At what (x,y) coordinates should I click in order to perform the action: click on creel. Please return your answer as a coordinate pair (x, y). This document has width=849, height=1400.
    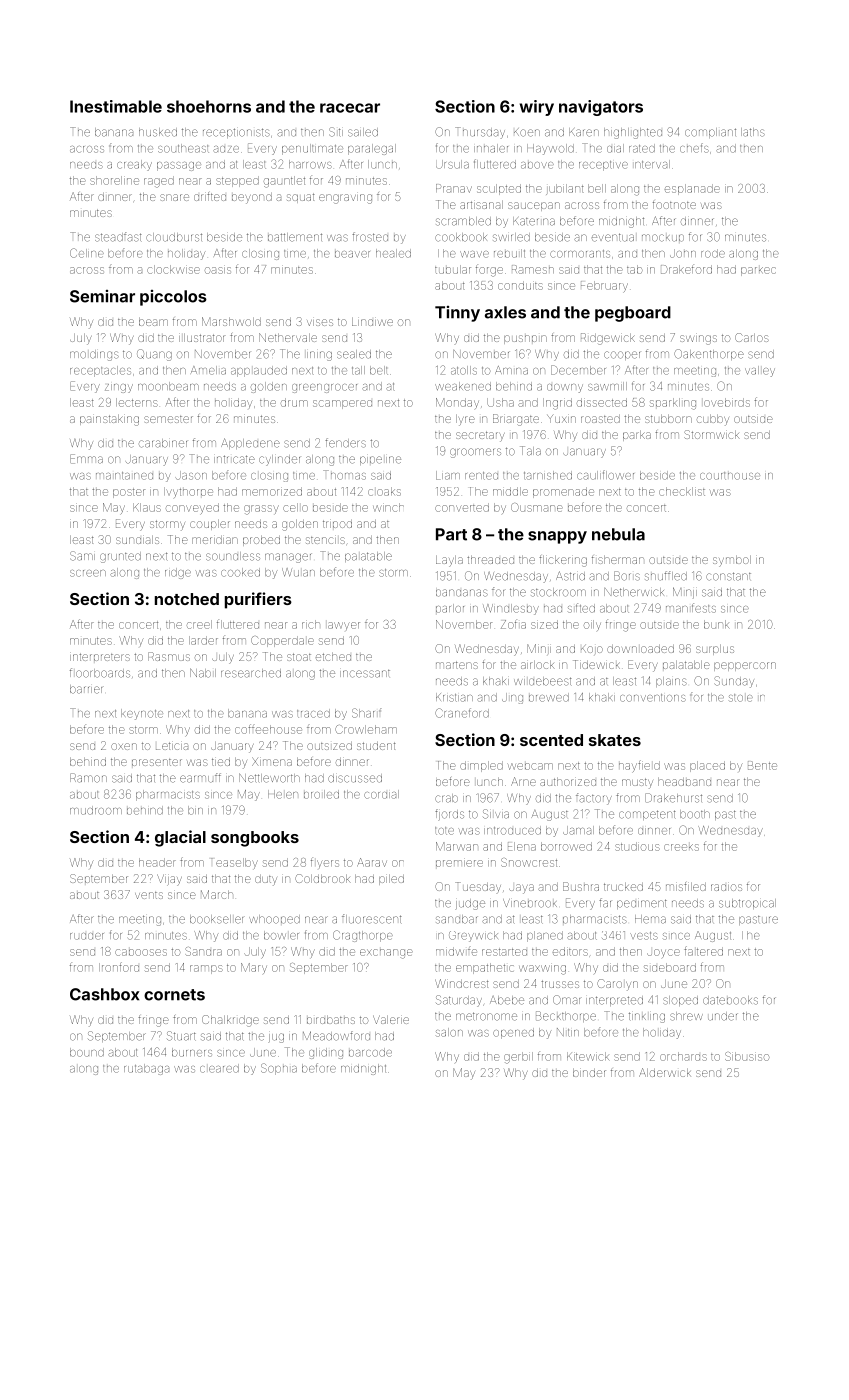
    Looking at the image, I should click on (199, 624).
